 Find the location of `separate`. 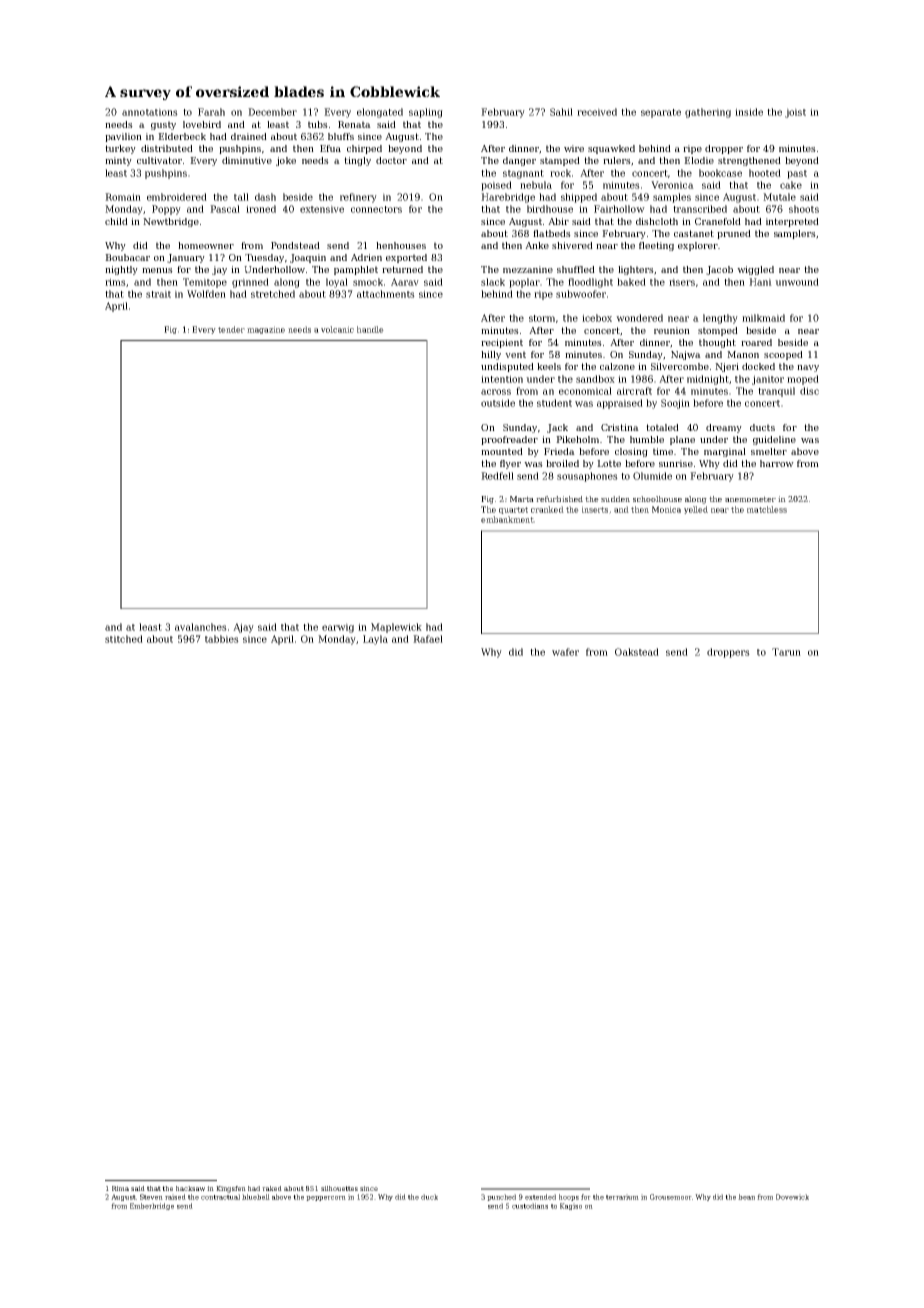

separate is located at coordinates (661, 113).
